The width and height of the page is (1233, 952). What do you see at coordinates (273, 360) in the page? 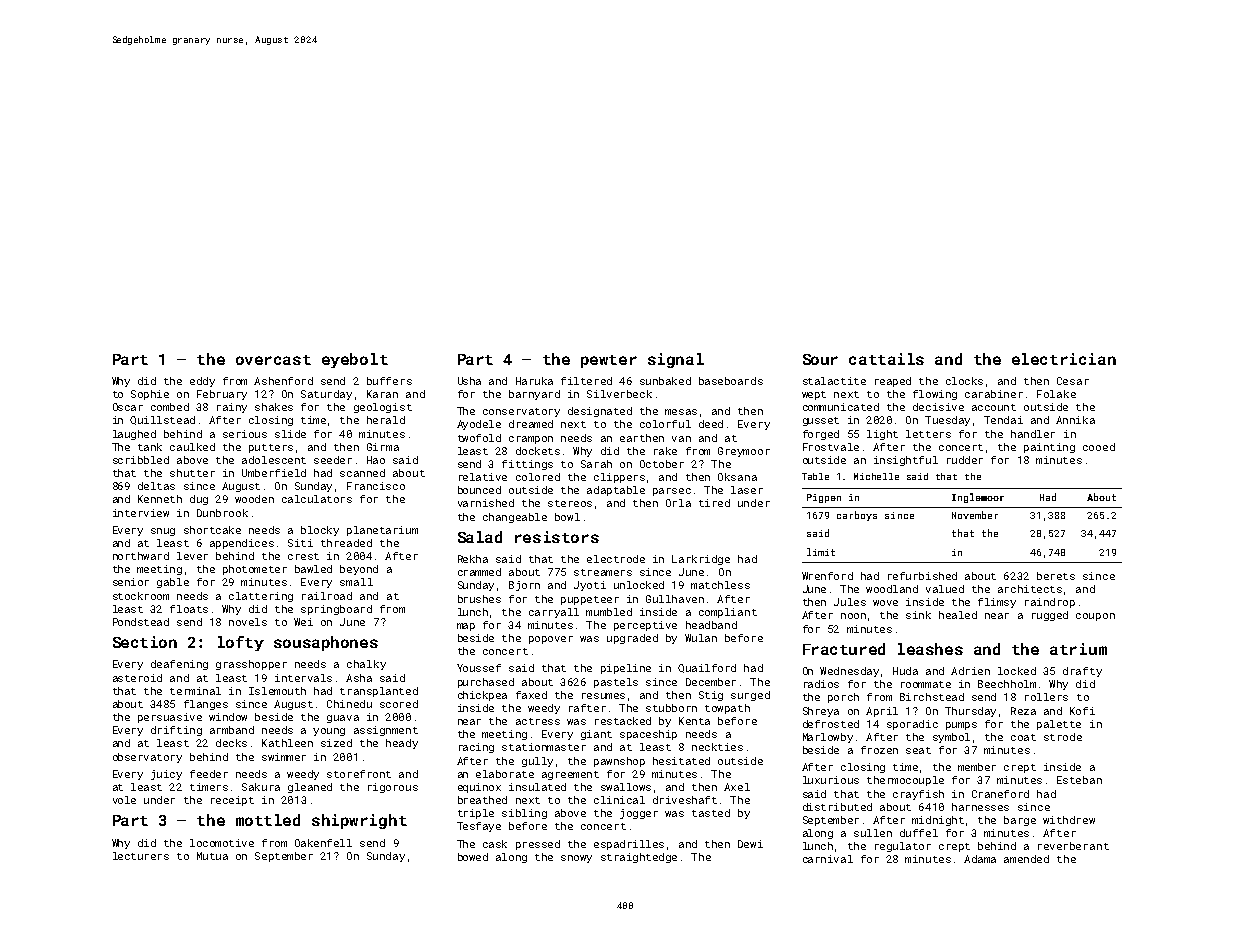
I see `overcast` at bounding box center [273, 360].
